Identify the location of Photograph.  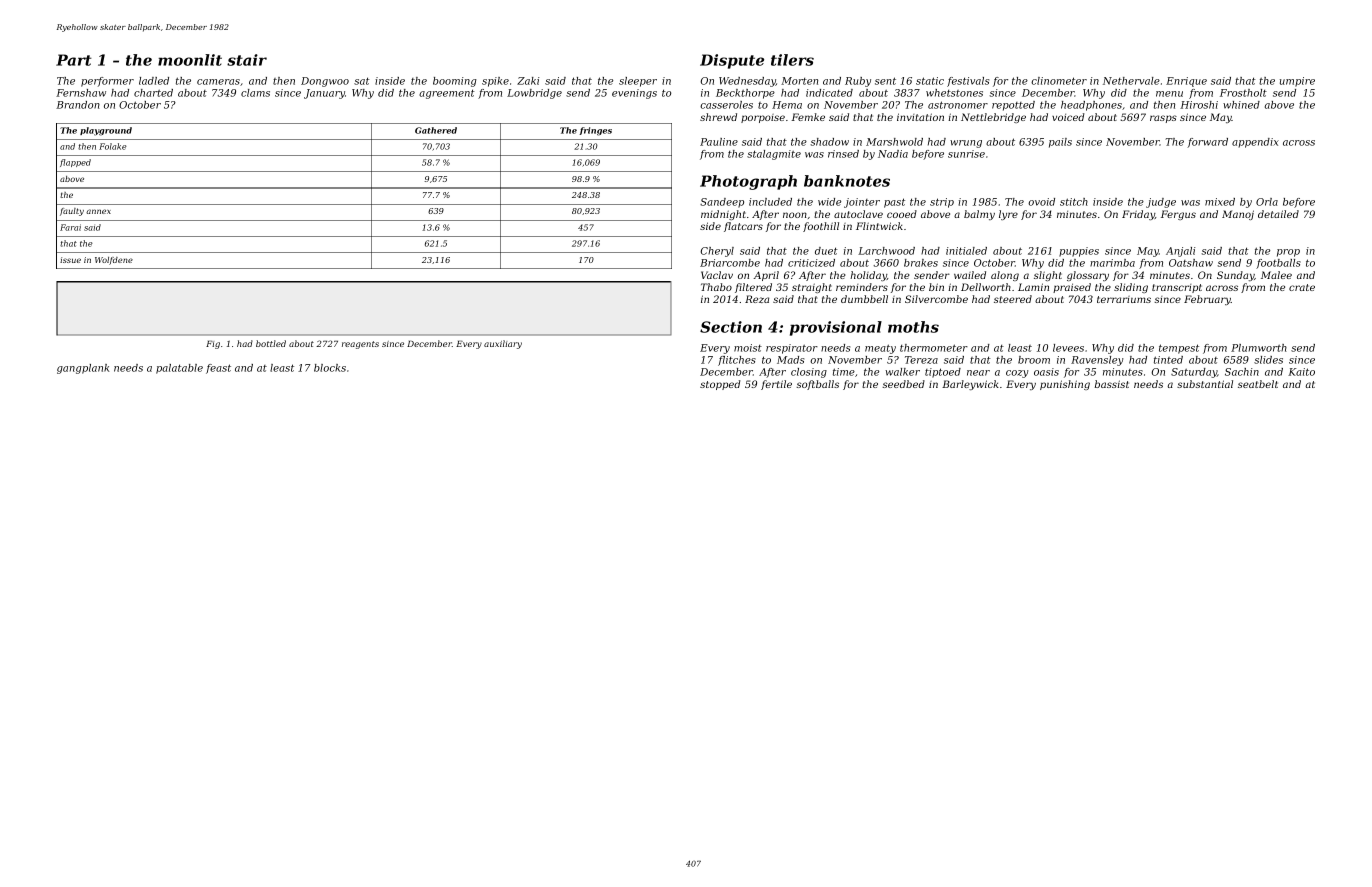
(748, 182).
